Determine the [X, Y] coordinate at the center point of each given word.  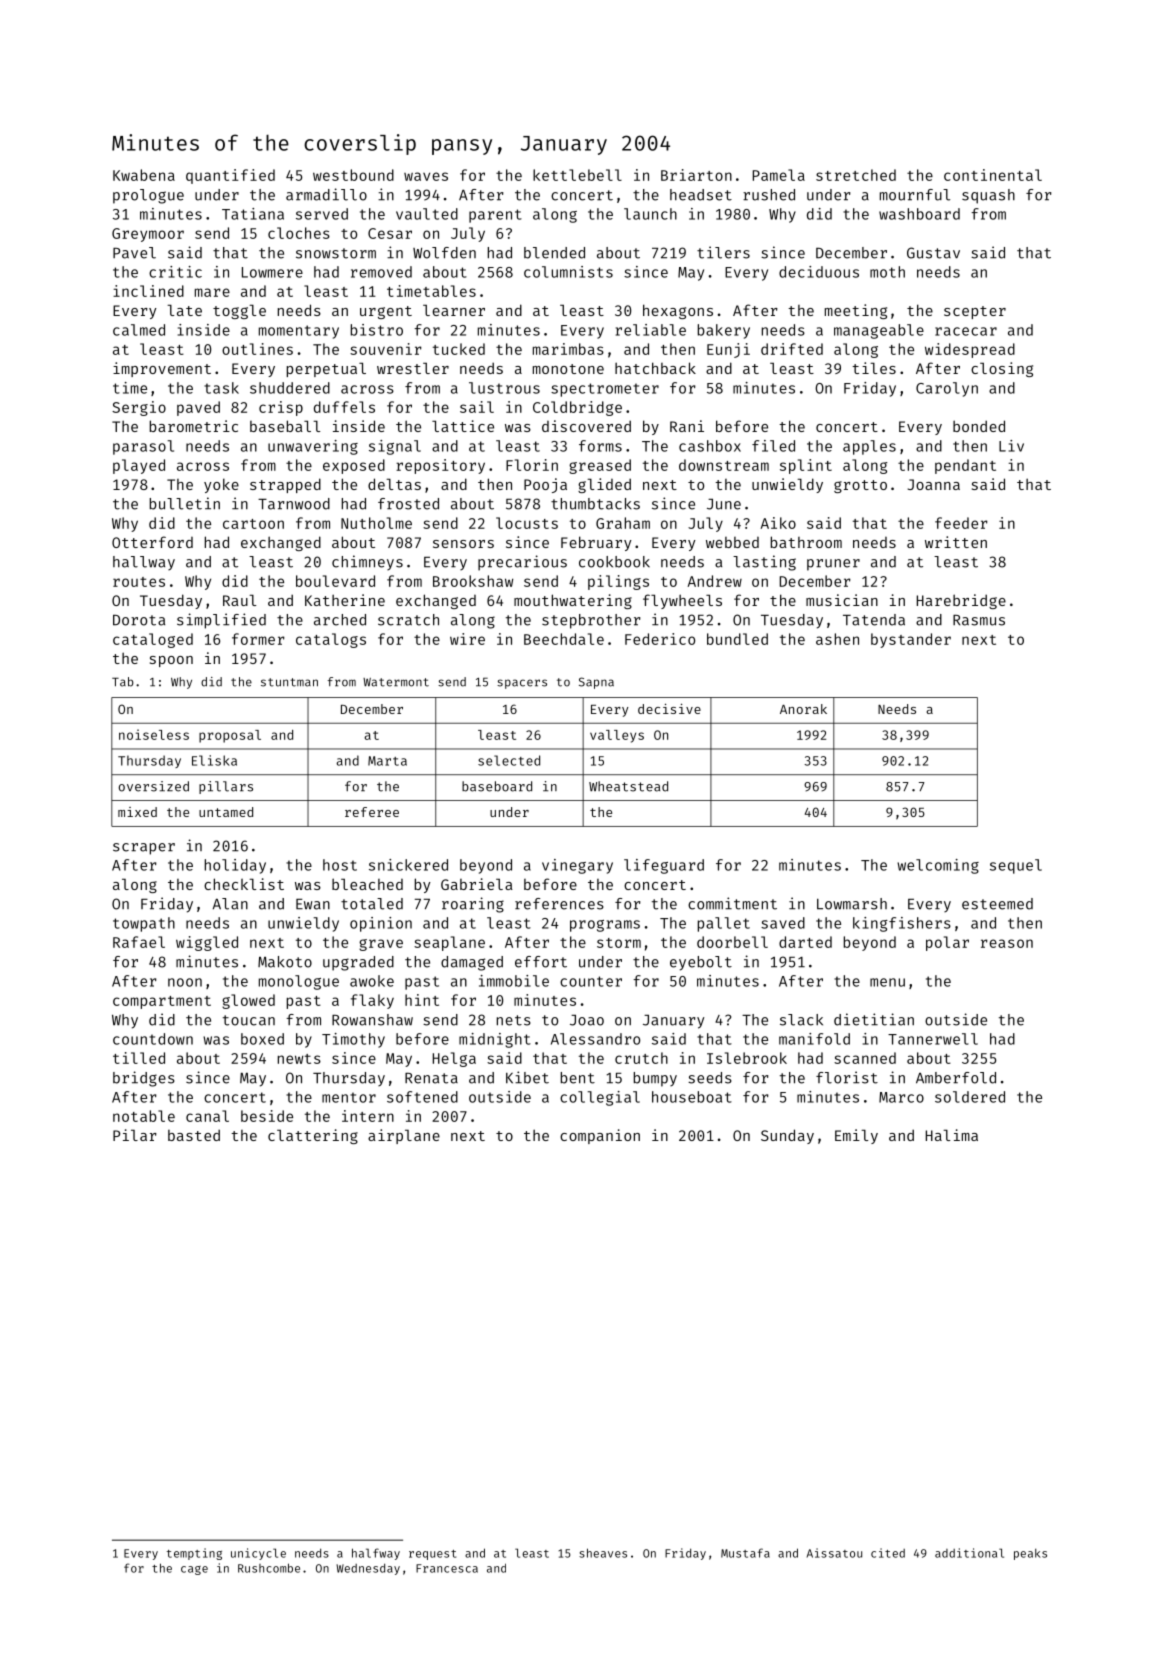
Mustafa [745, 1553]
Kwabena [144, 175]
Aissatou [834, 1553]
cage [194, 1570]
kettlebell [577, 175]
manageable [879, 331]
